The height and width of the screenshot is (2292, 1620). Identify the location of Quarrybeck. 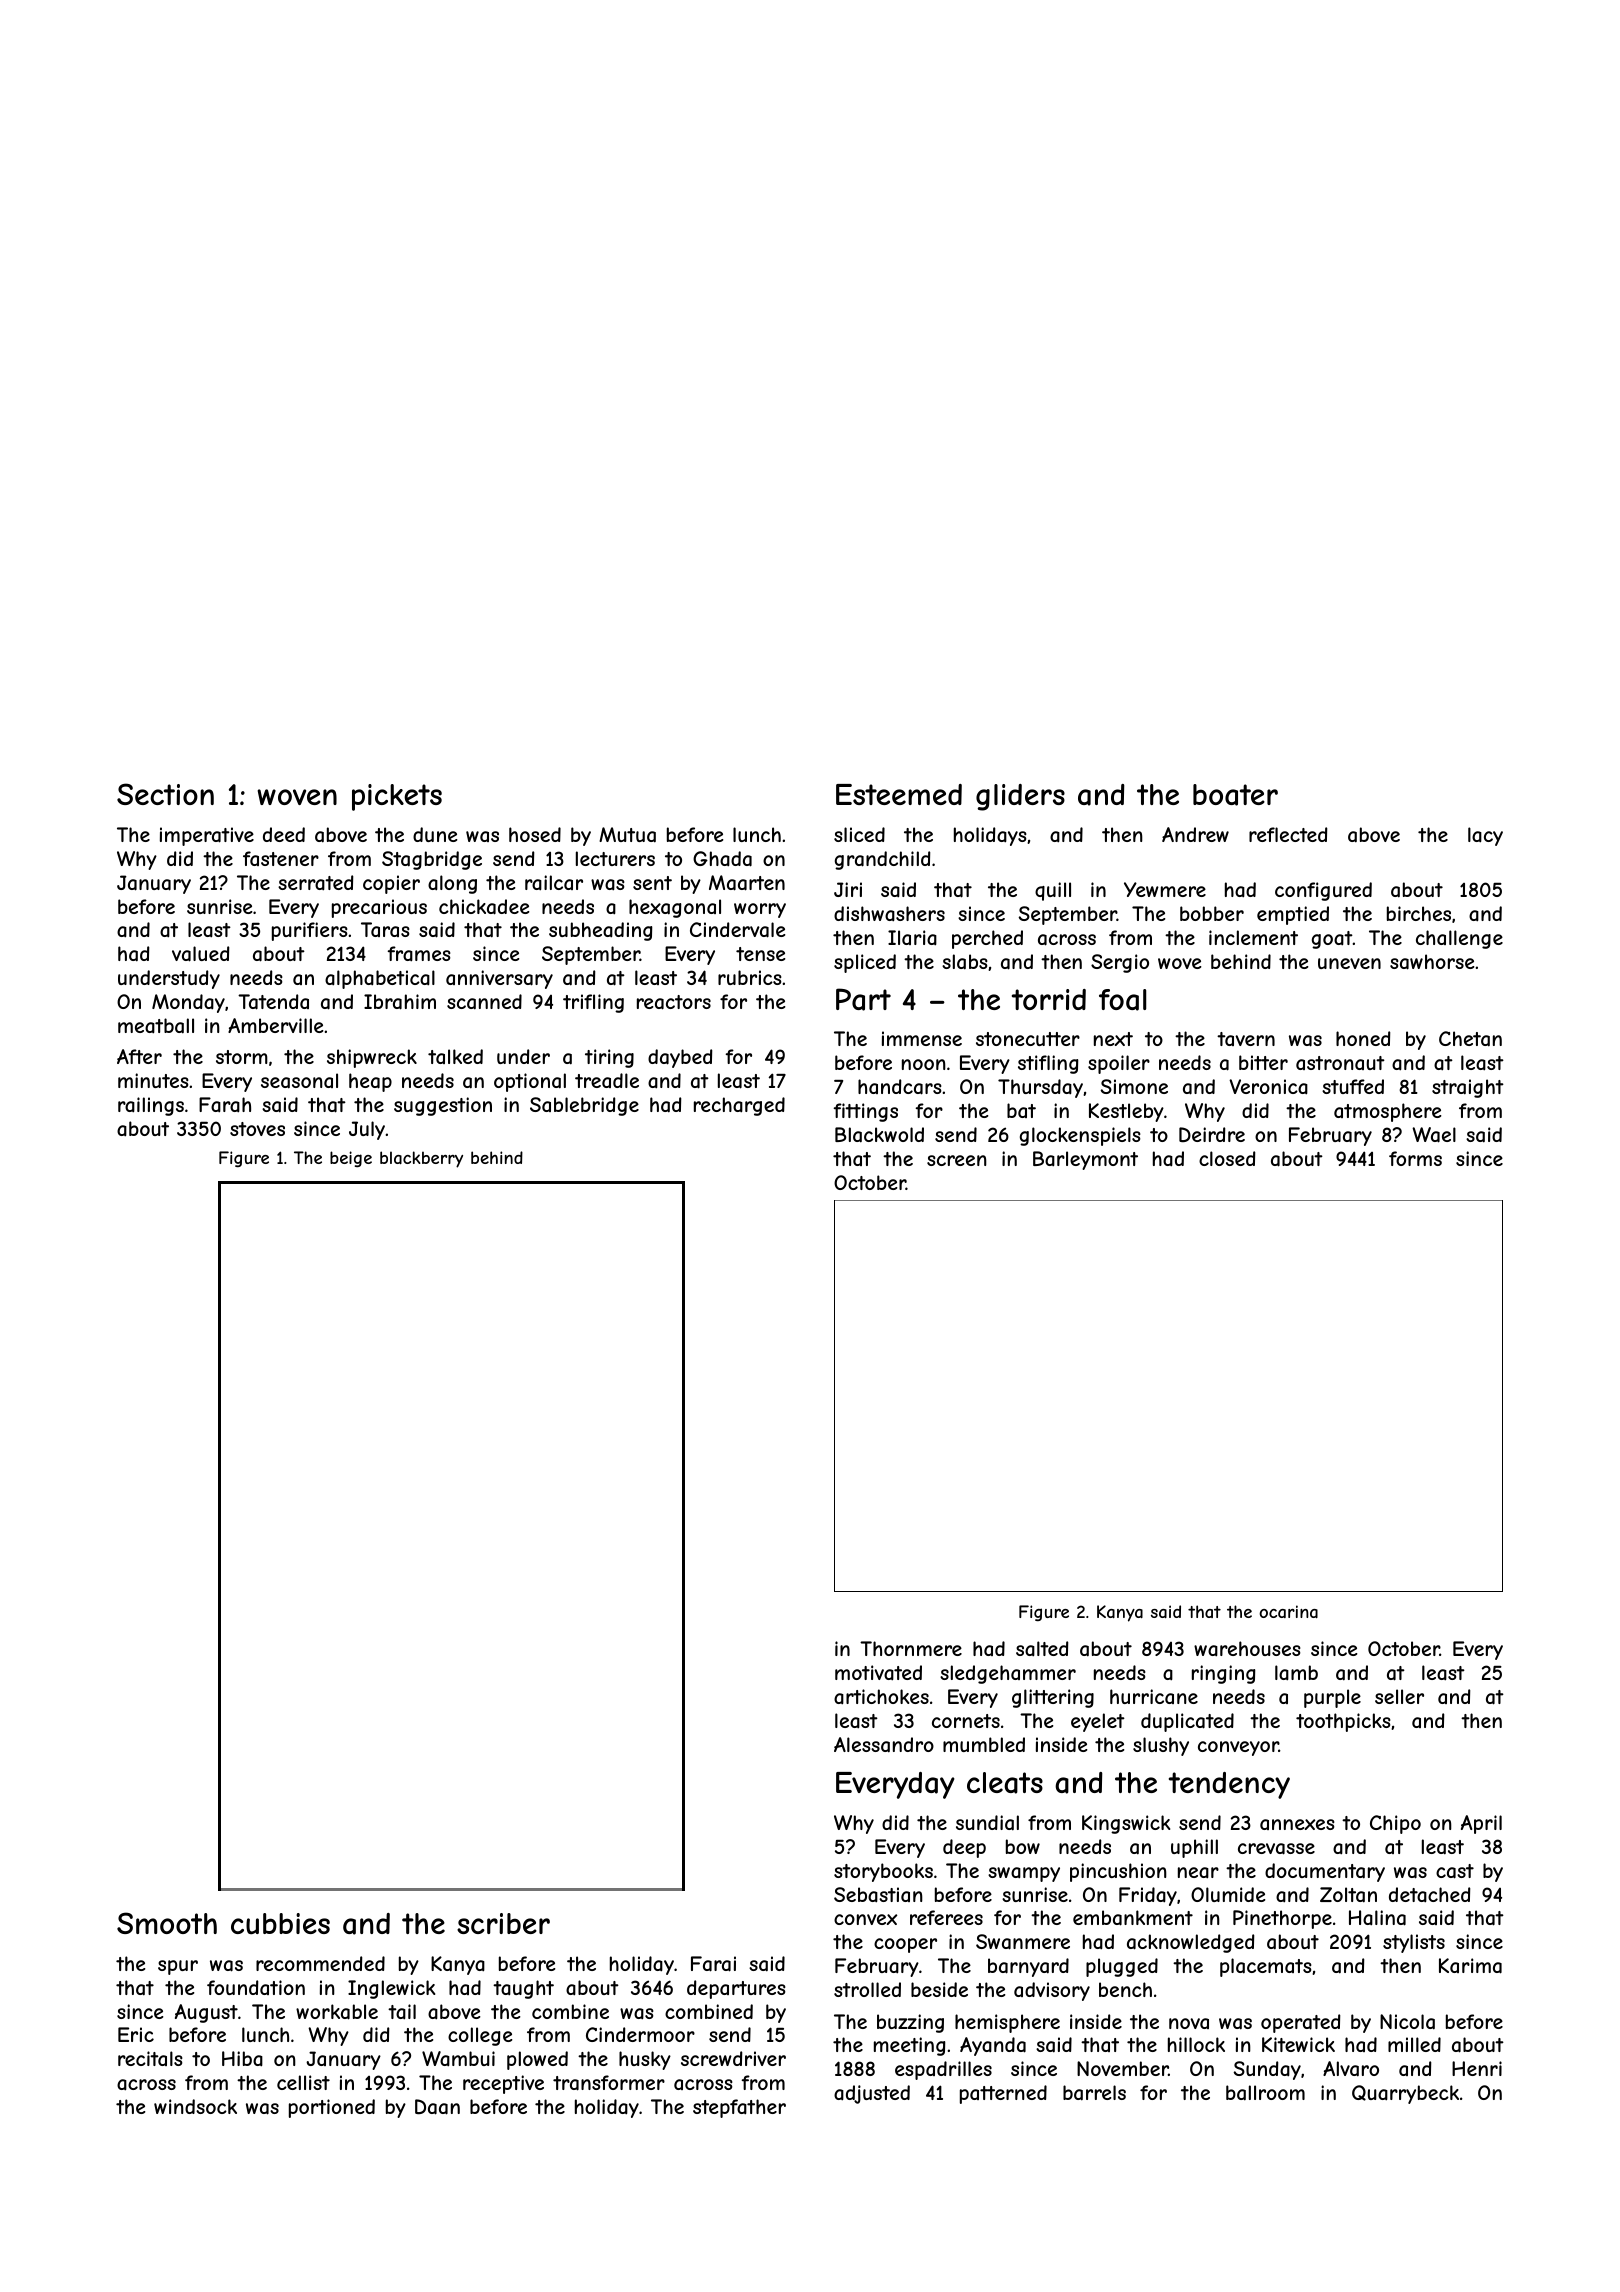
(1405, 2094).
